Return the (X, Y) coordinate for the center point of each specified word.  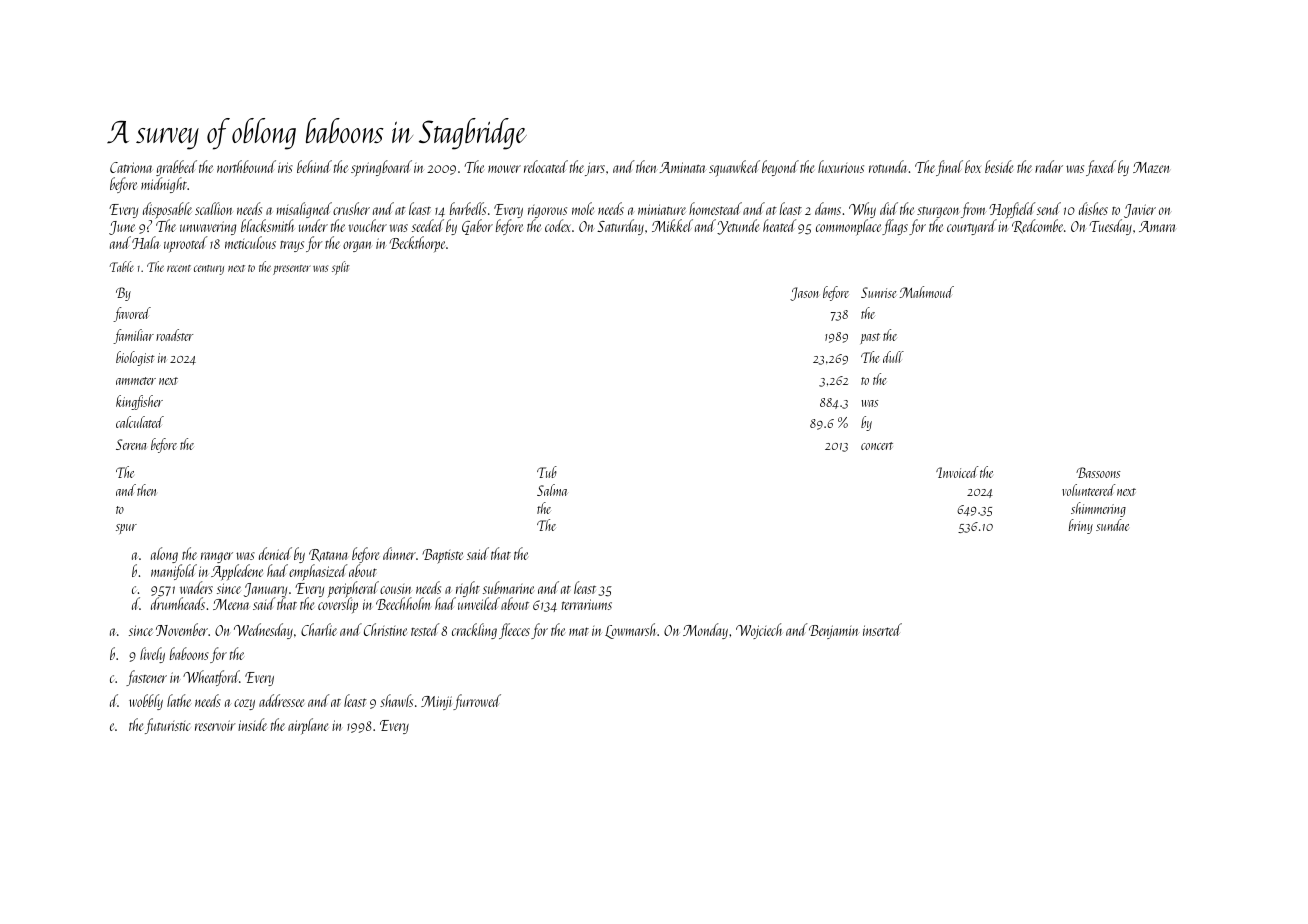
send (1049, 208)
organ (357, 246)
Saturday (620, 227)
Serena (131, 444)
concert (877, 446)
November (182, 629)
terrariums (587, 604)
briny (1081, 526)
